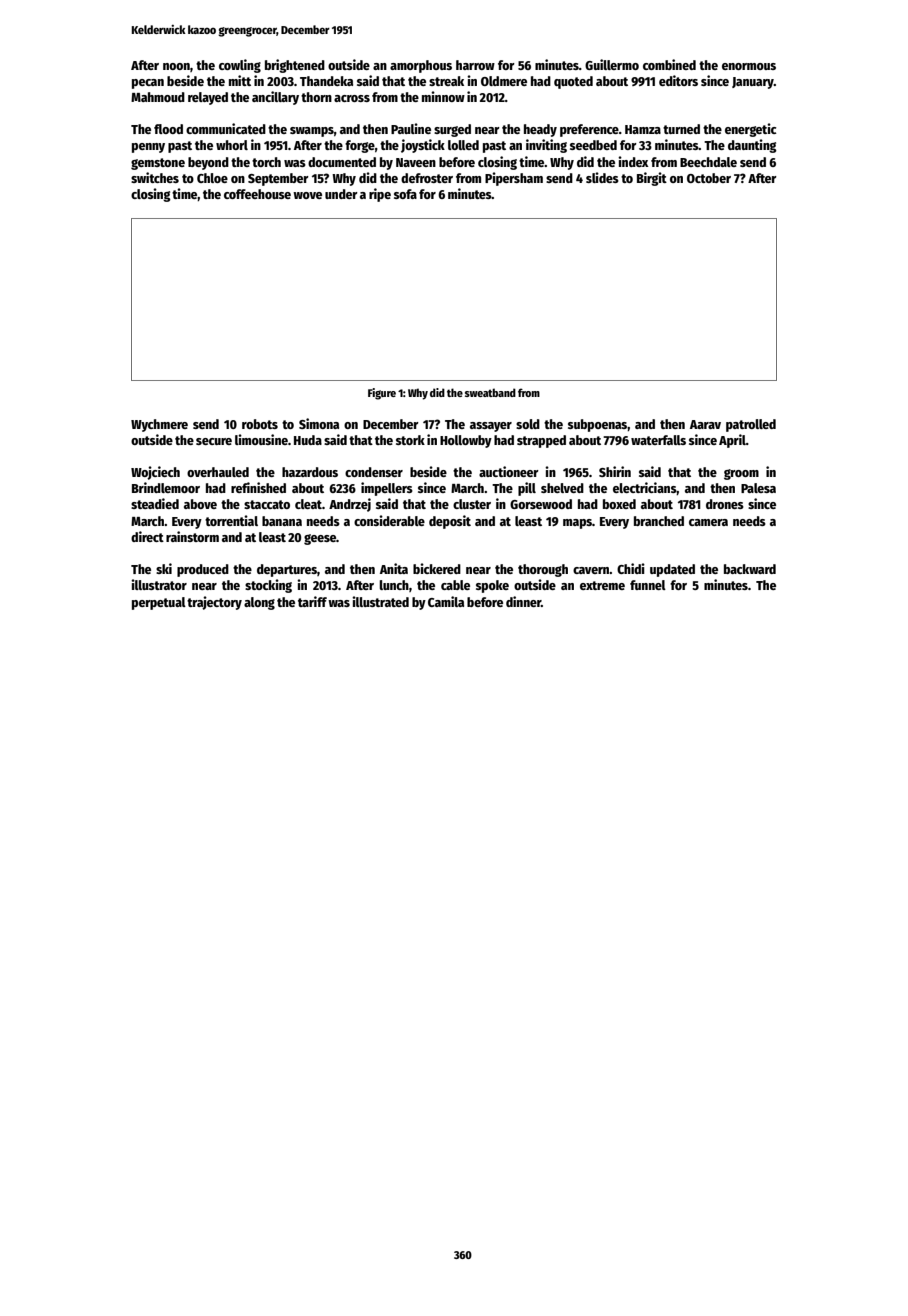  Describe the element at coordinates (159, 603) in the screenshot. I see `perpetual` at that location.
